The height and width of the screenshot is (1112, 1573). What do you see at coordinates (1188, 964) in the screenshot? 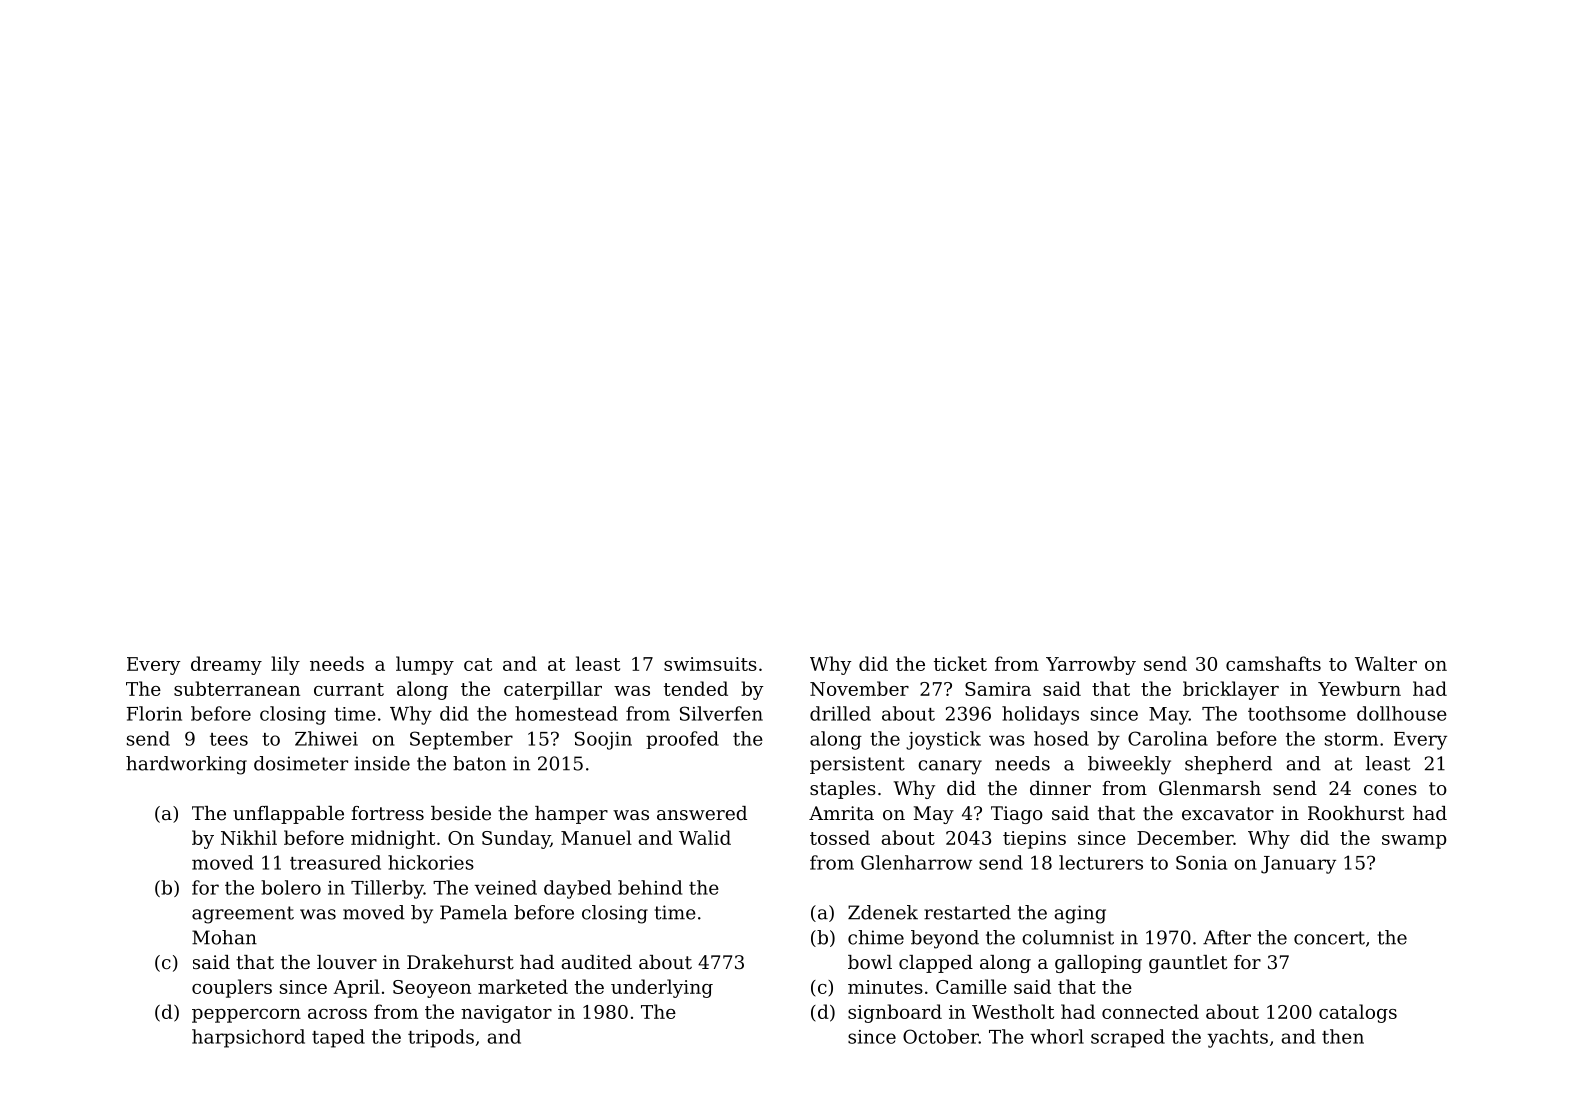
I see `gauntlet` at bounding box center [1188, 964].
